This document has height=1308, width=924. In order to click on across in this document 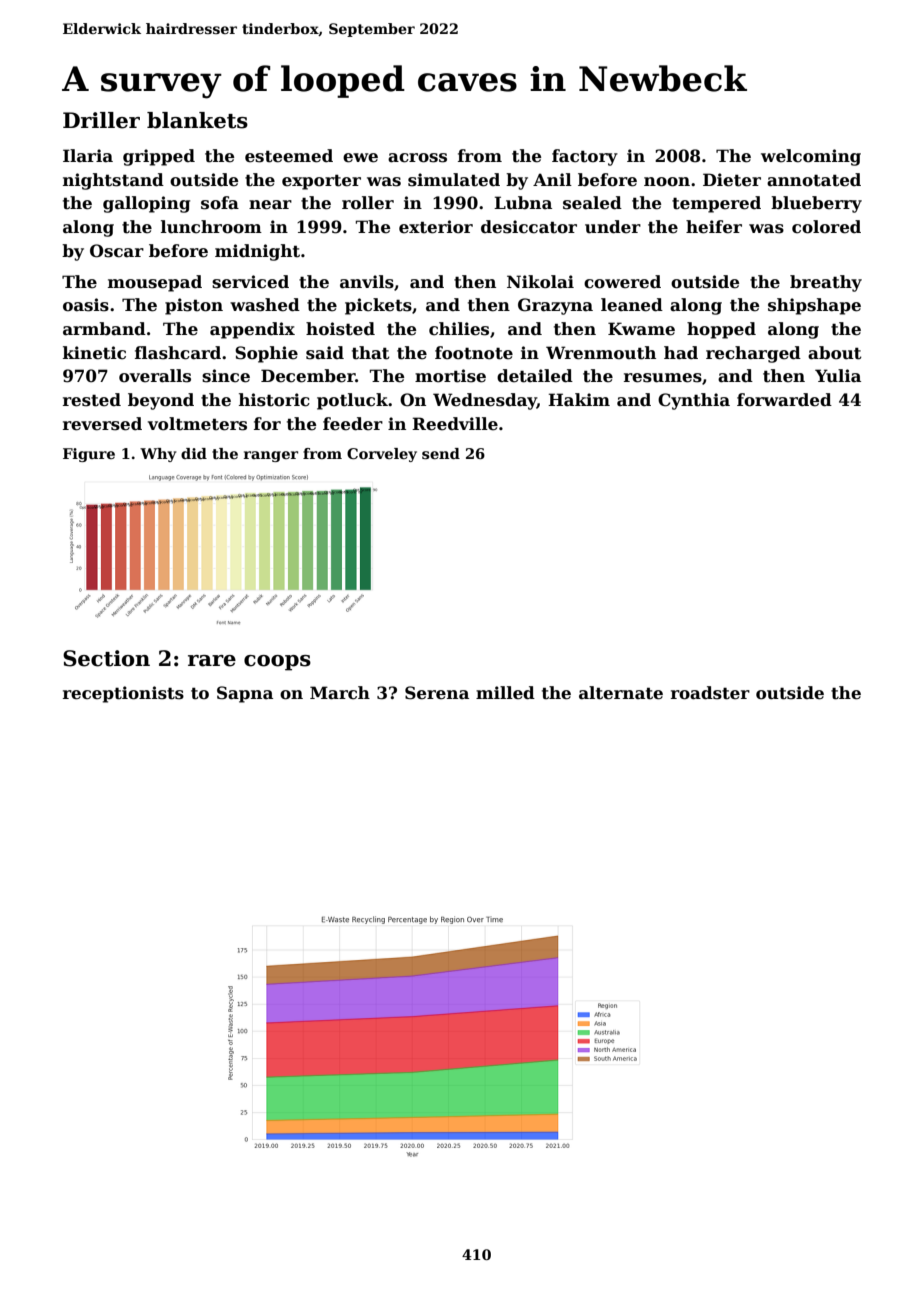, I will do `click(417, 158)`.
